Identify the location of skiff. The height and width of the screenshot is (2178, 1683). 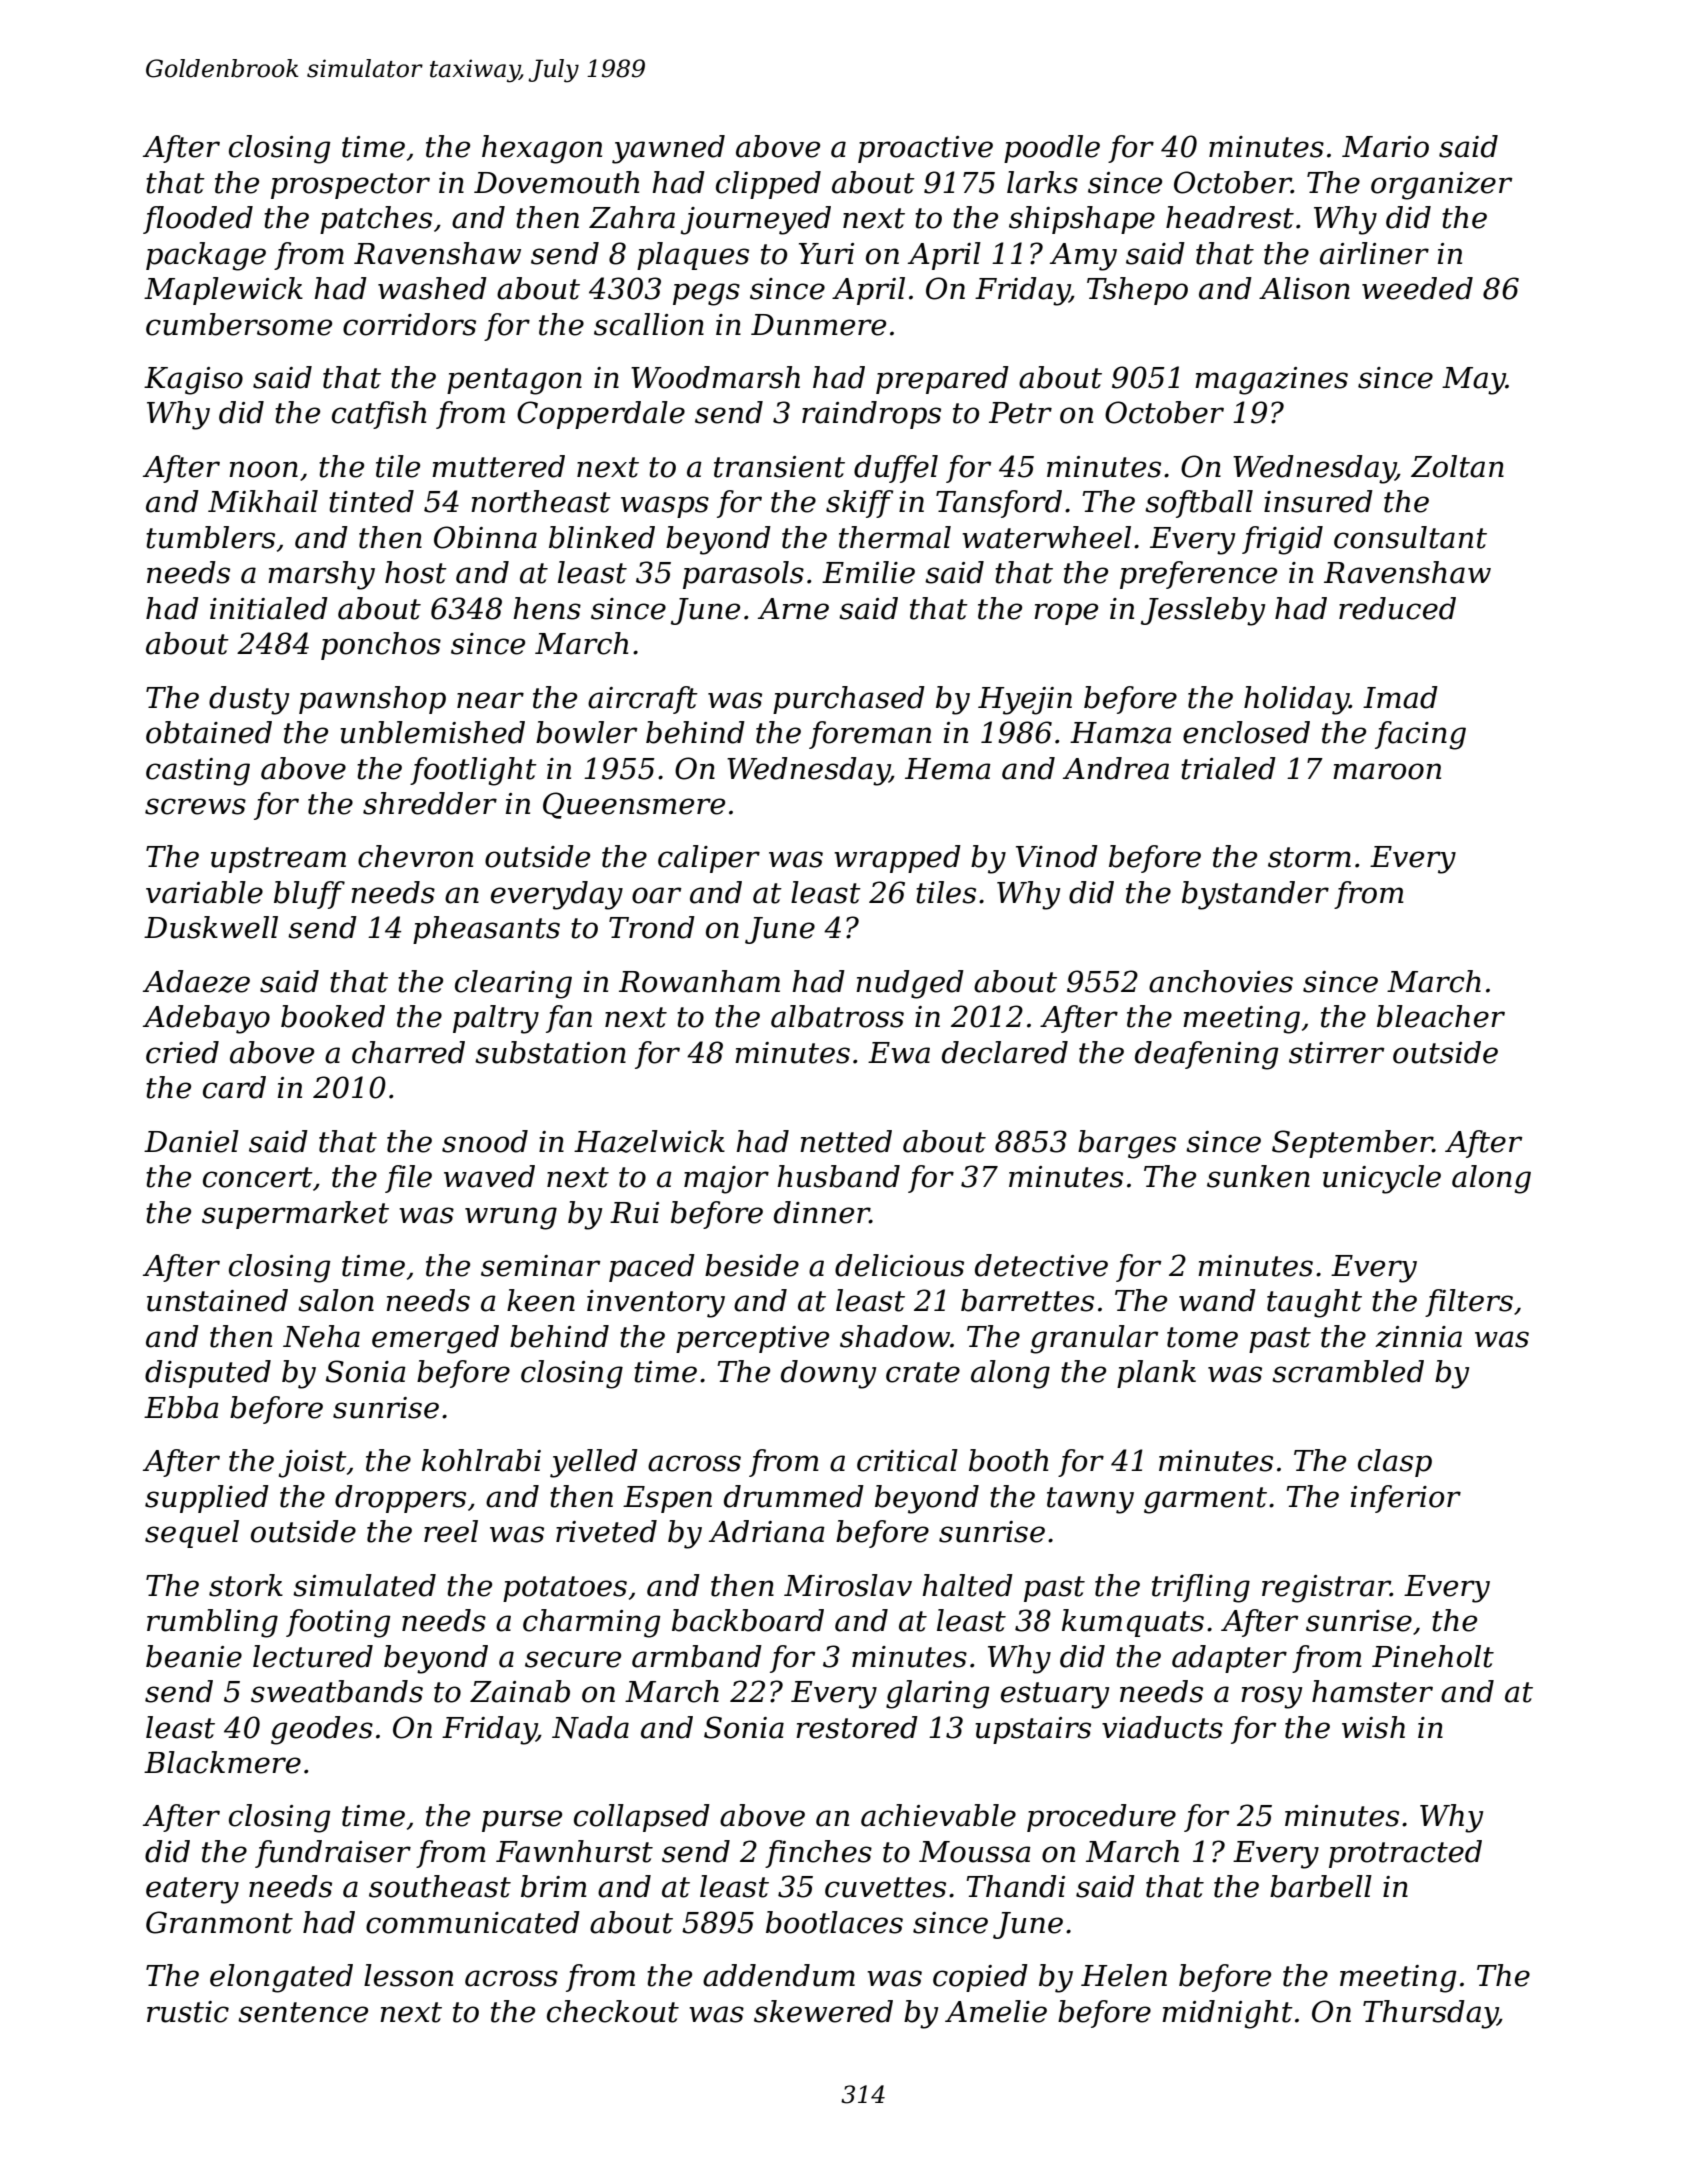
(859, 504).
